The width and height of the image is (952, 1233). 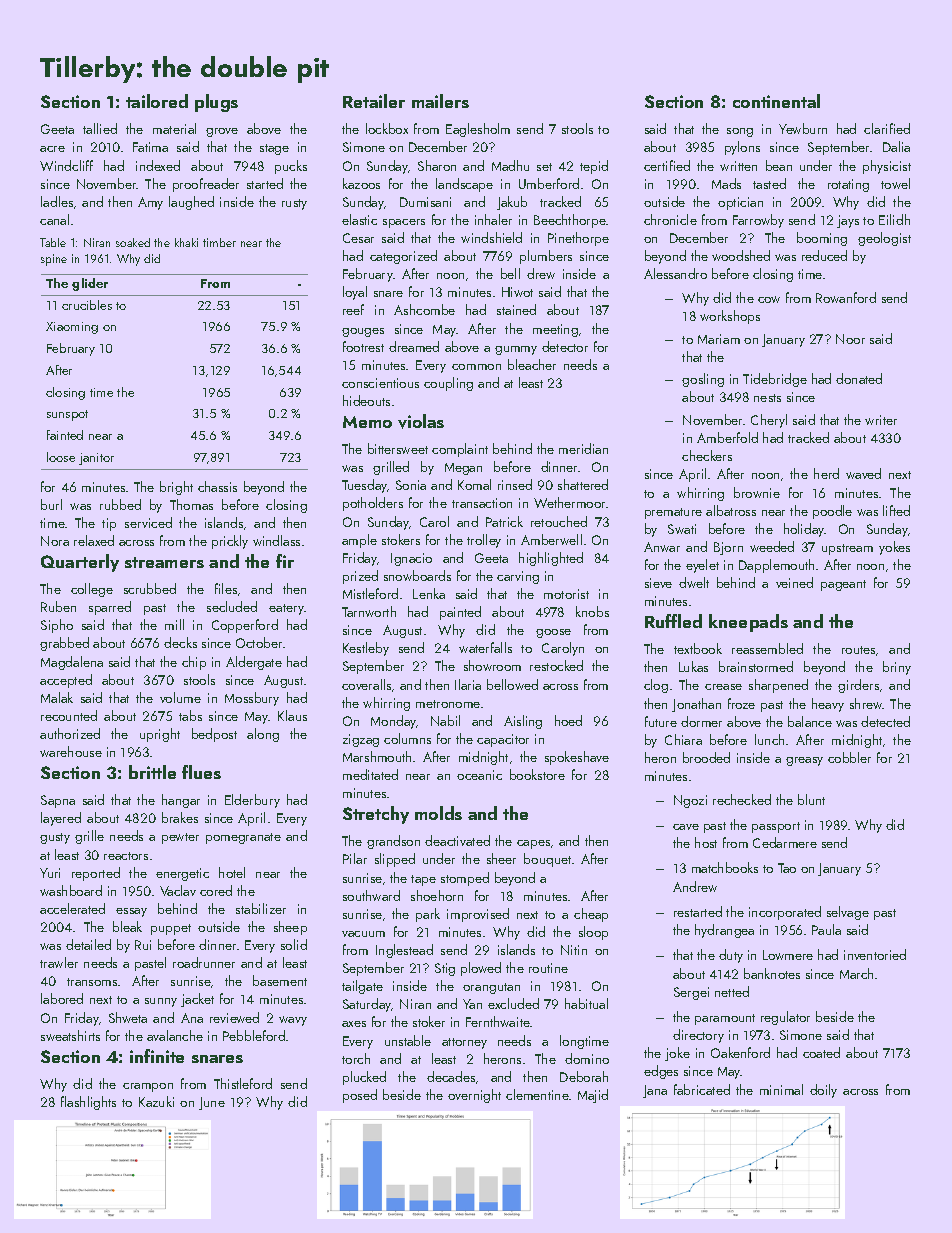 What do you see at coordinates (811, 799) in the image?
I see `blunt` at bounding box center [811, 799].
